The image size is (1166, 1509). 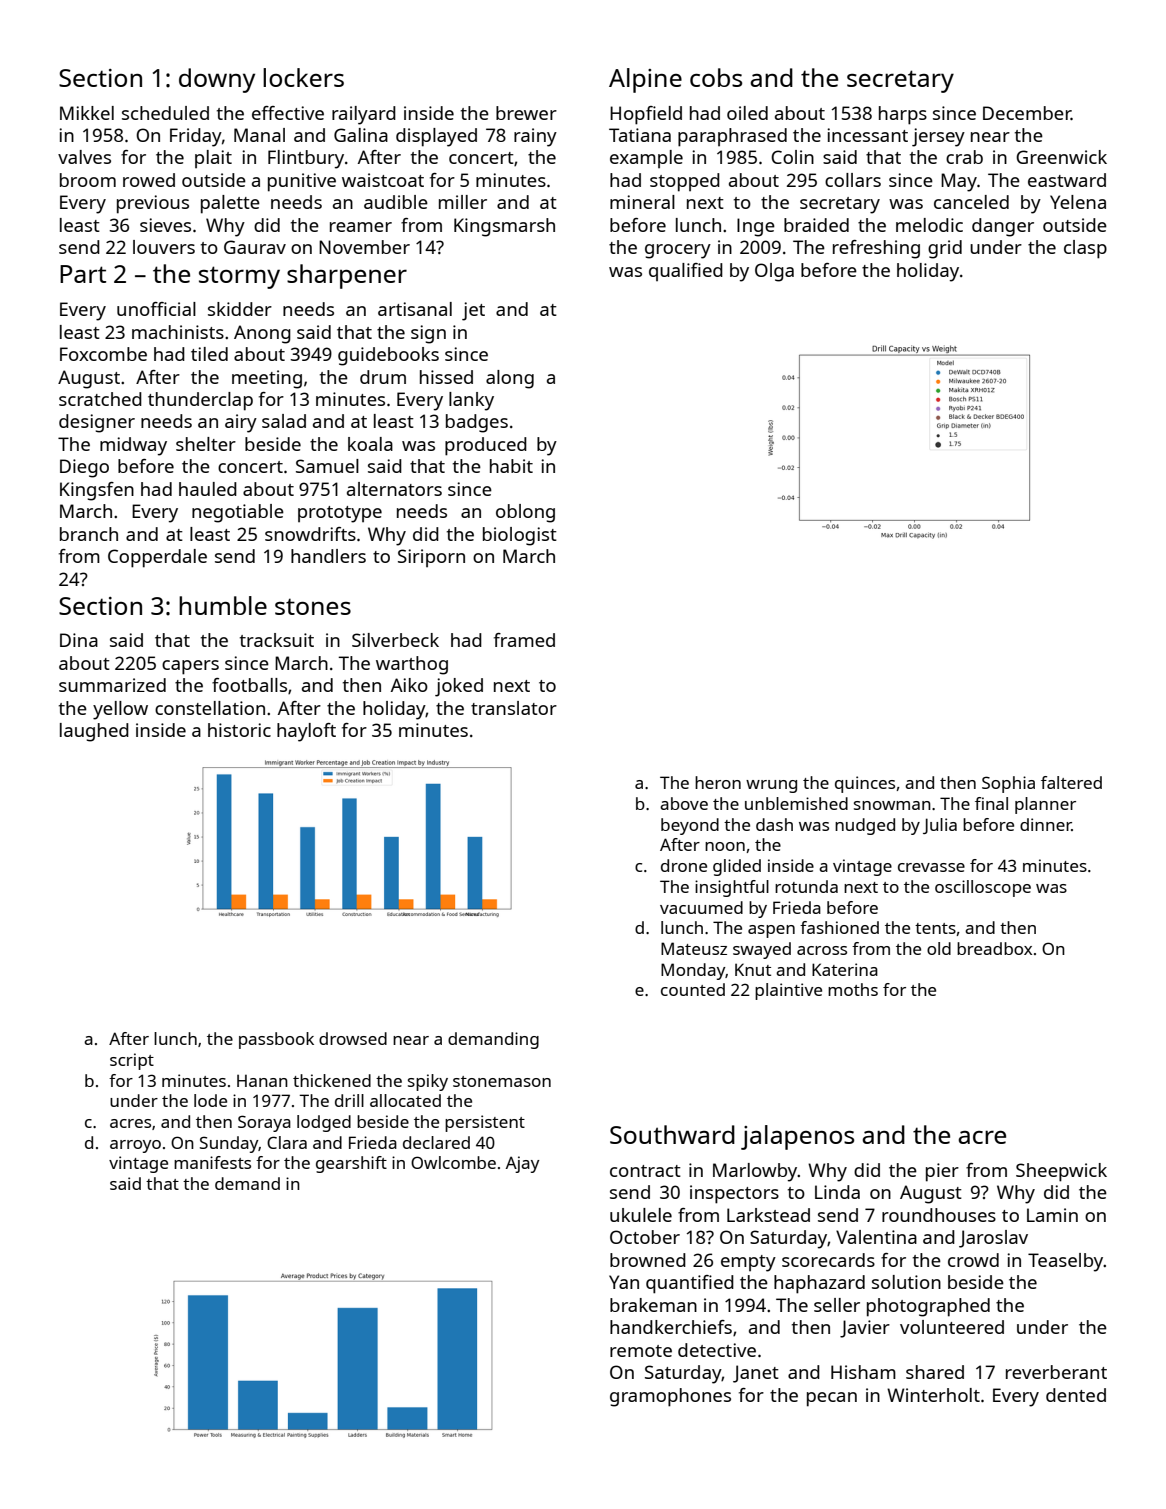 I want to click on lockers, so click(x=303, y=77).
